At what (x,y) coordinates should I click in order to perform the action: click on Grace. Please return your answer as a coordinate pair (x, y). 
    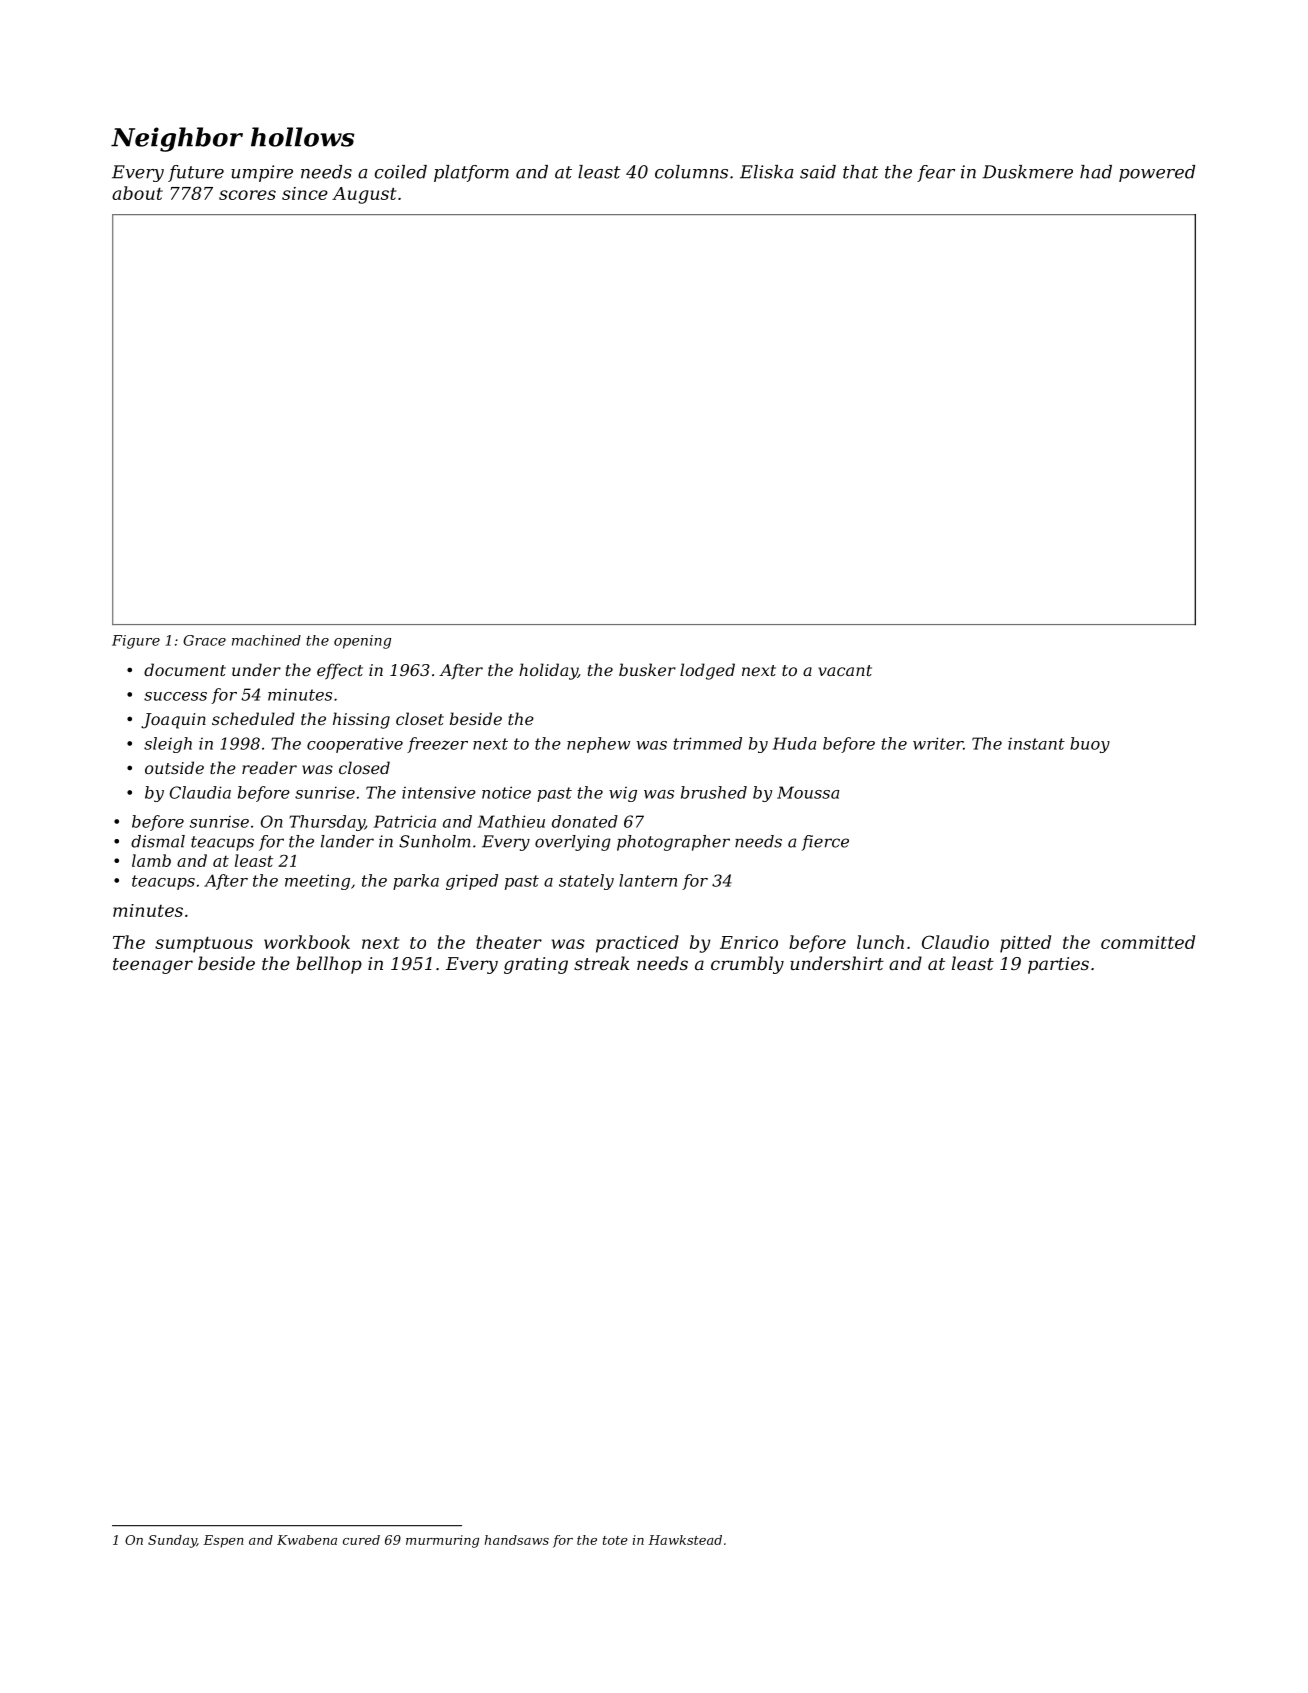
    Looking at the image, I should click on (204, 640).
